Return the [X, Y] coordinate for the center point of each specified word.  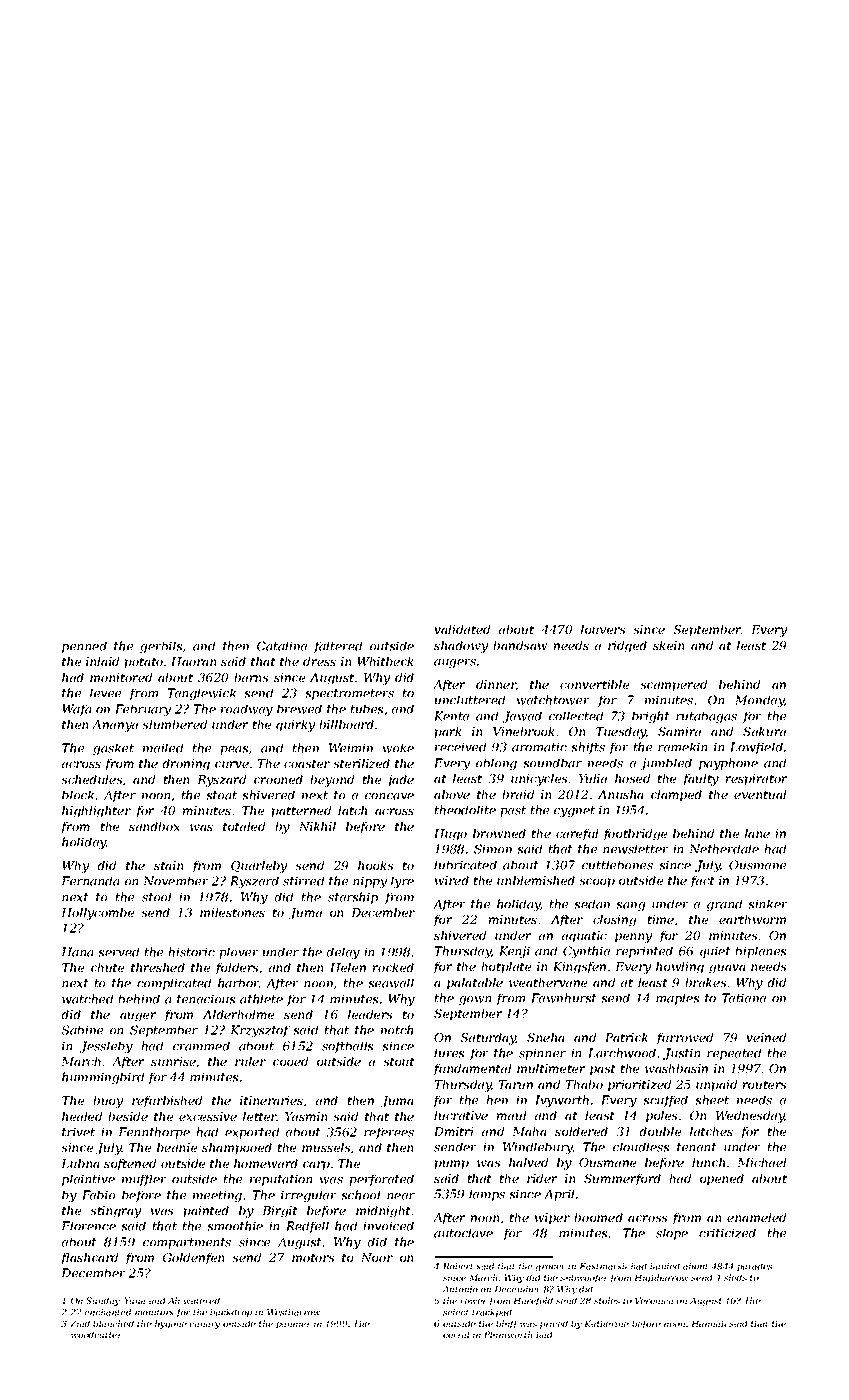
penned [84, 647]
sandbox [154, 826]
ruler [250, 1061]
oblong [496, 764]
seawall [391, 983]
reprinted [644, 952]
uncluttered [470, 700]
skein [669, 645]
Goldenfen [194, 1259]
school [360, 1195]
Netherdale [724, 849]
